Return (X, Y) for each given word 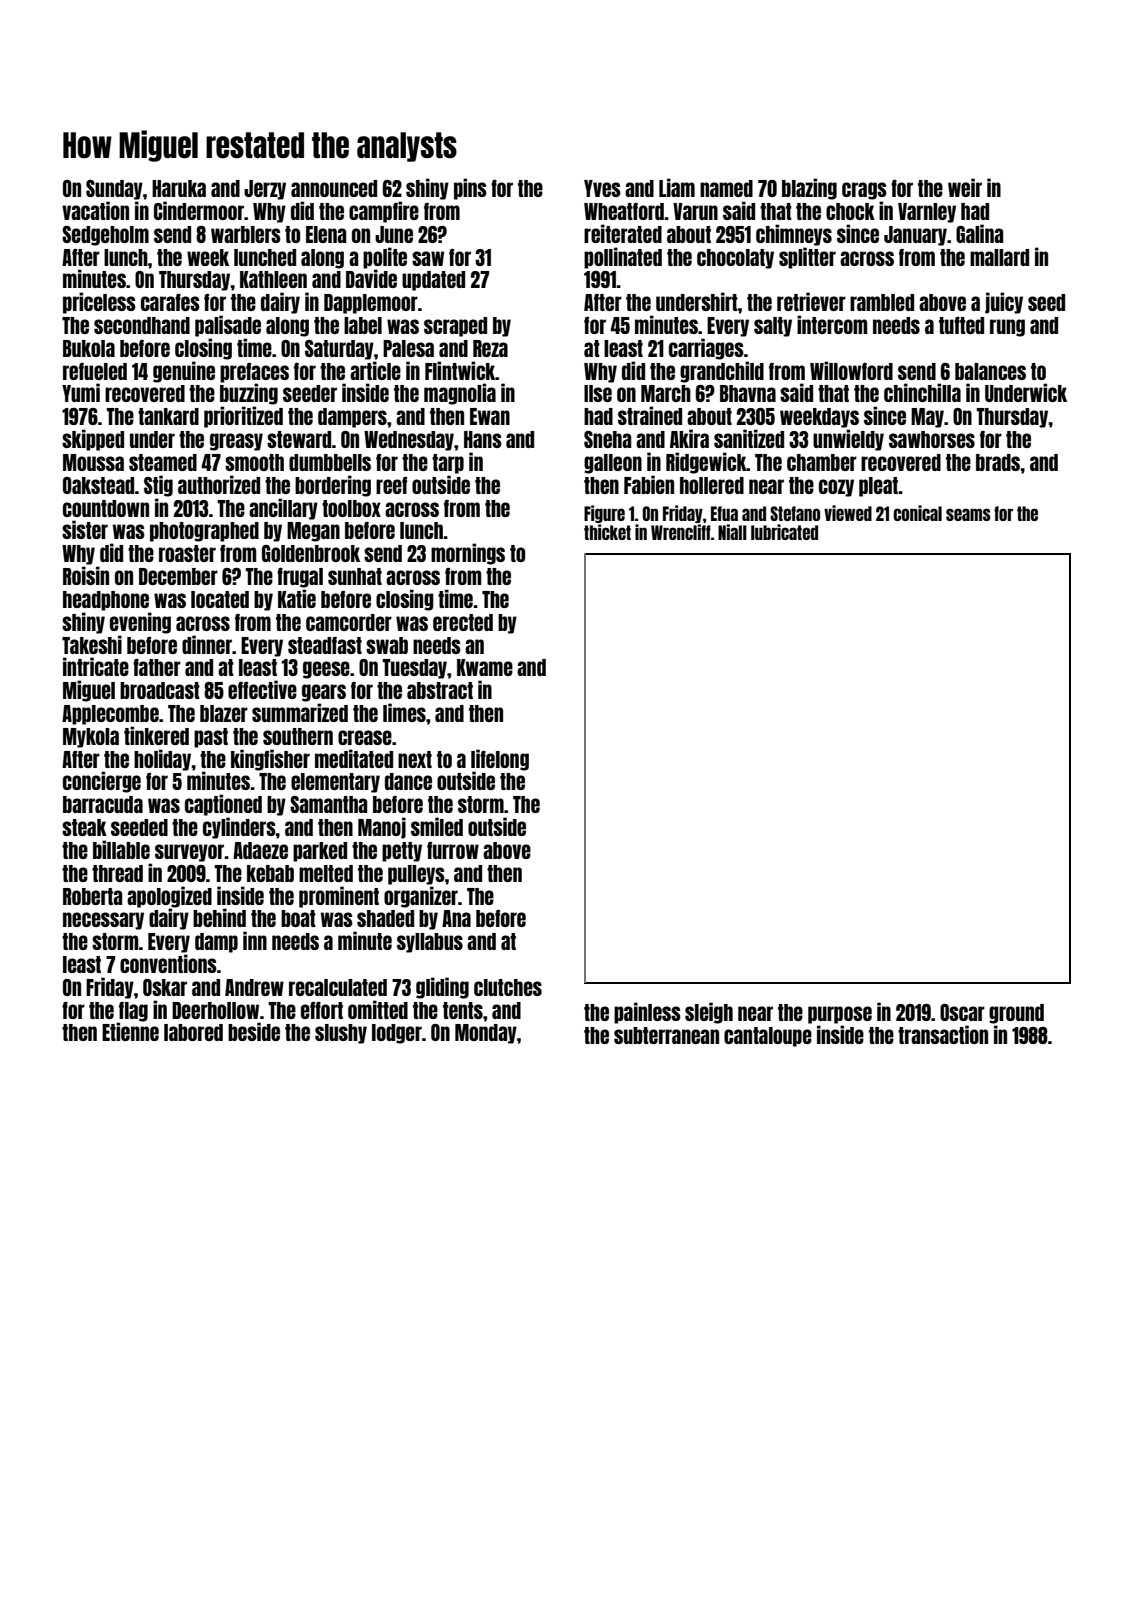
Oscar (962, 1012)
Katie (297, 598)
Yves (602, 188)
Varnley (927, 213)
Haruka (179, 188)
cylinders (239, 828)
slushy (341, 1034)
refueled (95, 371)
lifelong (500, 760)
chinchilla (922, 392)
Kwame (485, 667)
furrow (453, 850)
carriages (706, 349)
